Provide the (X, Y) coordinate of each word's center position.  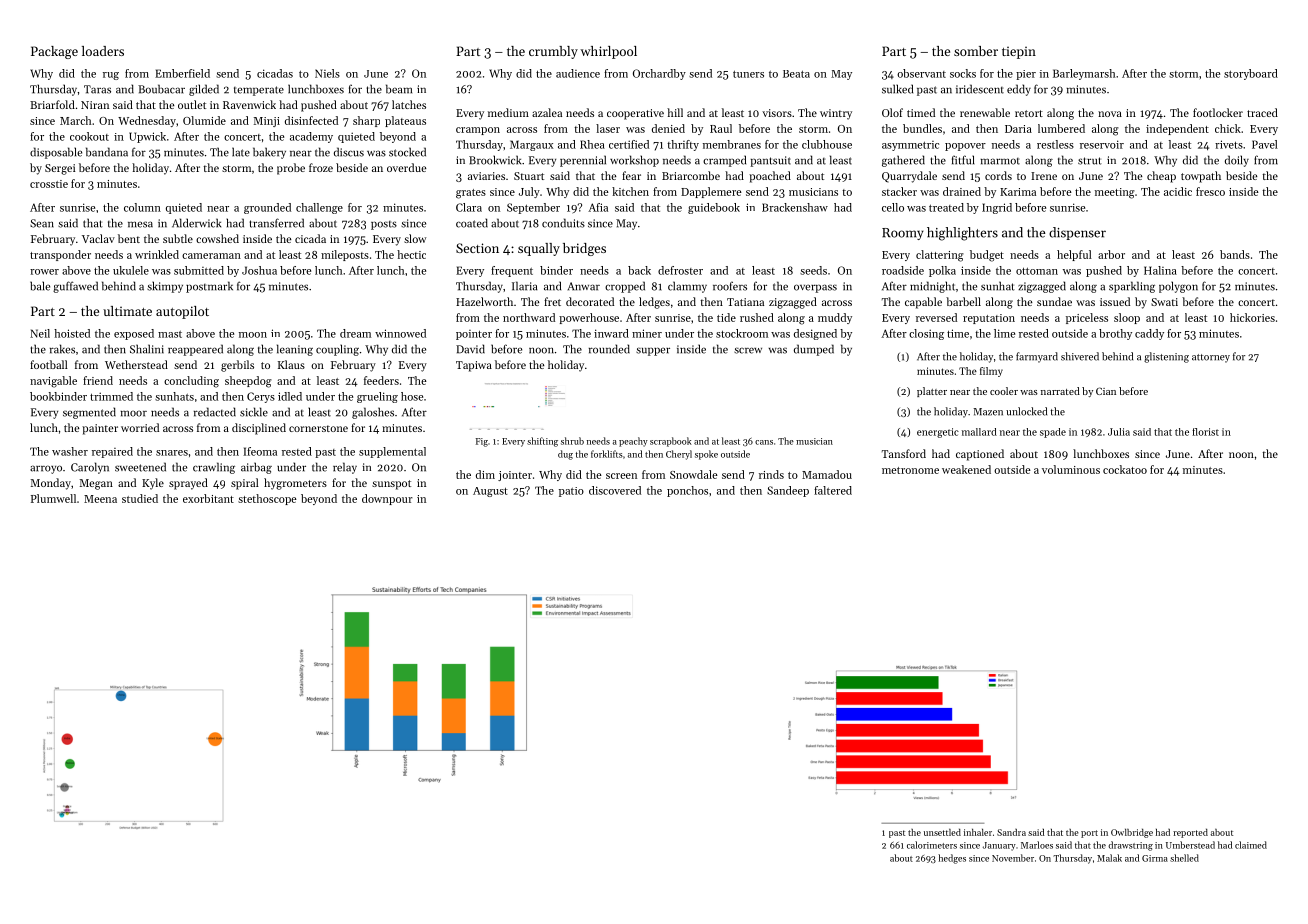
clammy (687, 287)
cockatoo (1125, 469)
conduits (563, 223)
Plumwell (53, 498)
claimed (1251, 845)
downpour (387, 499)
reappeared (195, 350)
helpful (1074, 255)
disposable (56, 153)
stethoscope (267, 499)
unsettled (942, 832)
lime (1004, 333)
